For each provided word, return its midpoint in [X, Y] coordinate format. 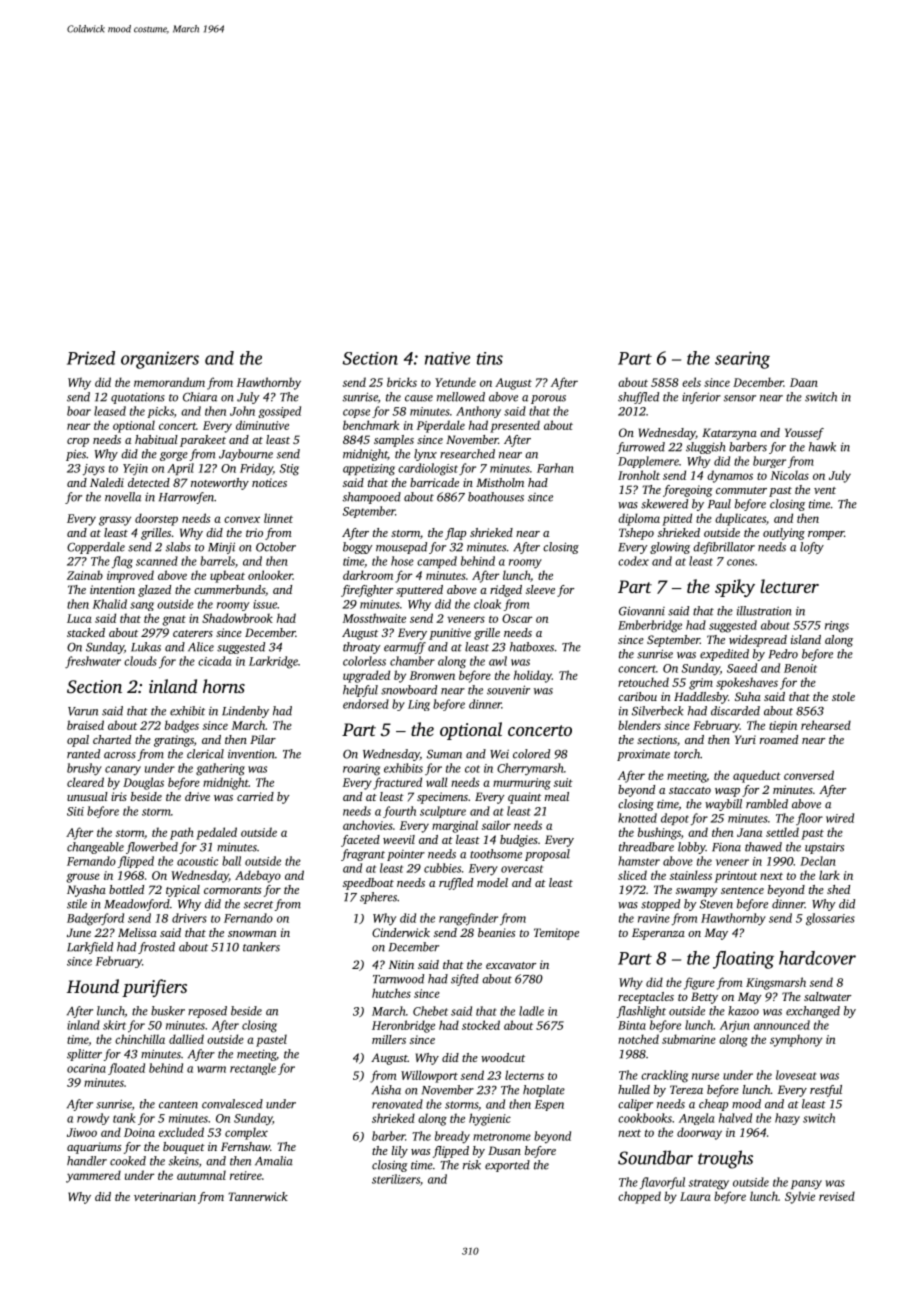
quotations [138, 398]
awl [498, 661]
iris [119, 796]
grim [701, 684]
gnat [174, 621]
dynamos [730, 476]
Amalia [274, 1161]
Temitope [556, 934]
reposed [207, 1012]
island [806, 639]
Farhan [555, 468]
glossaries [830, 919]
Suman [444, 754]
